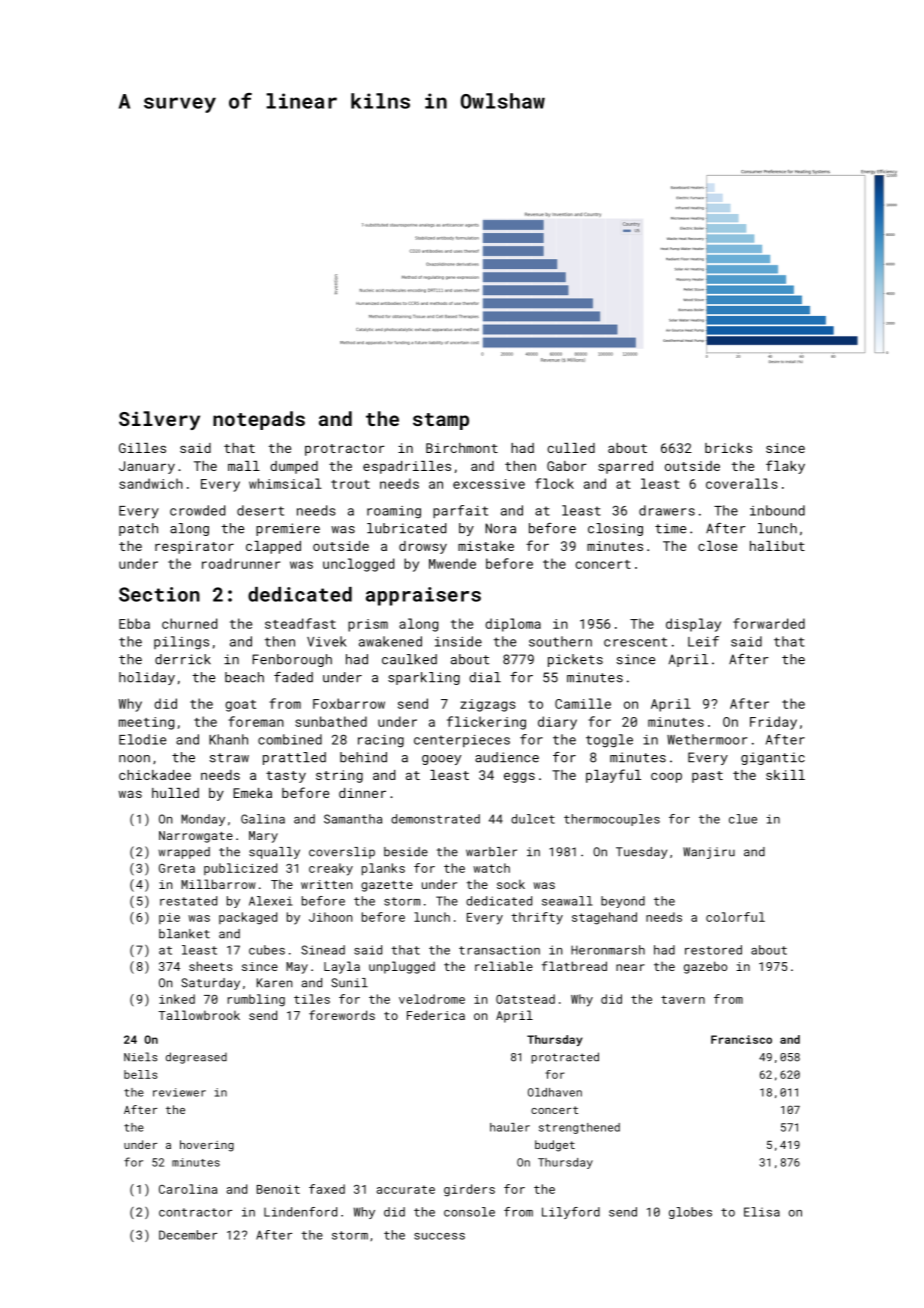 The height and width of the screenshot is (1308, 924). I want to click on protracted, so click(565, 1058).
